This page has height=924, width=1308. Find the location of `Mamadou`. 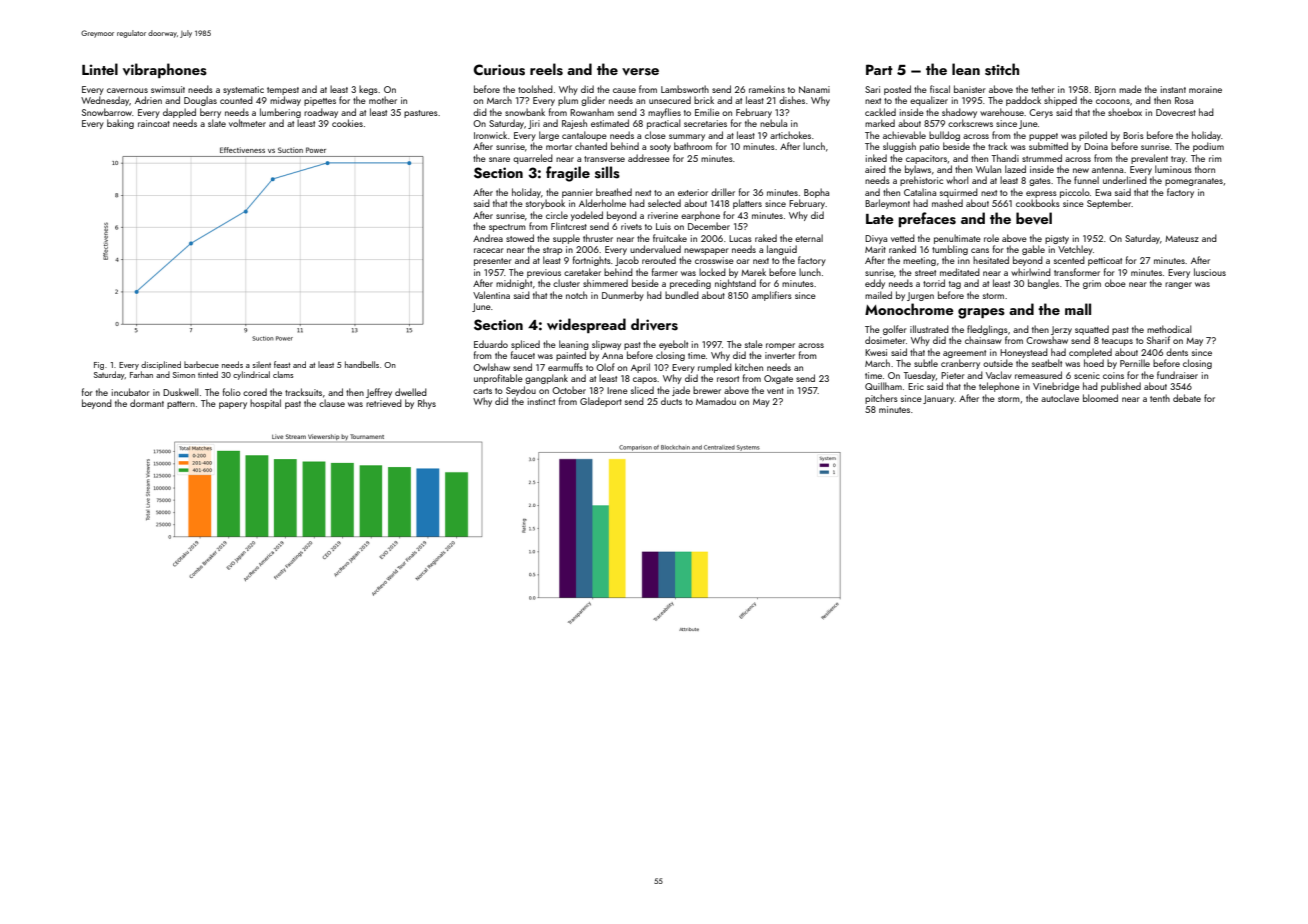

Mamadou is located at coordinates (716, 401).
